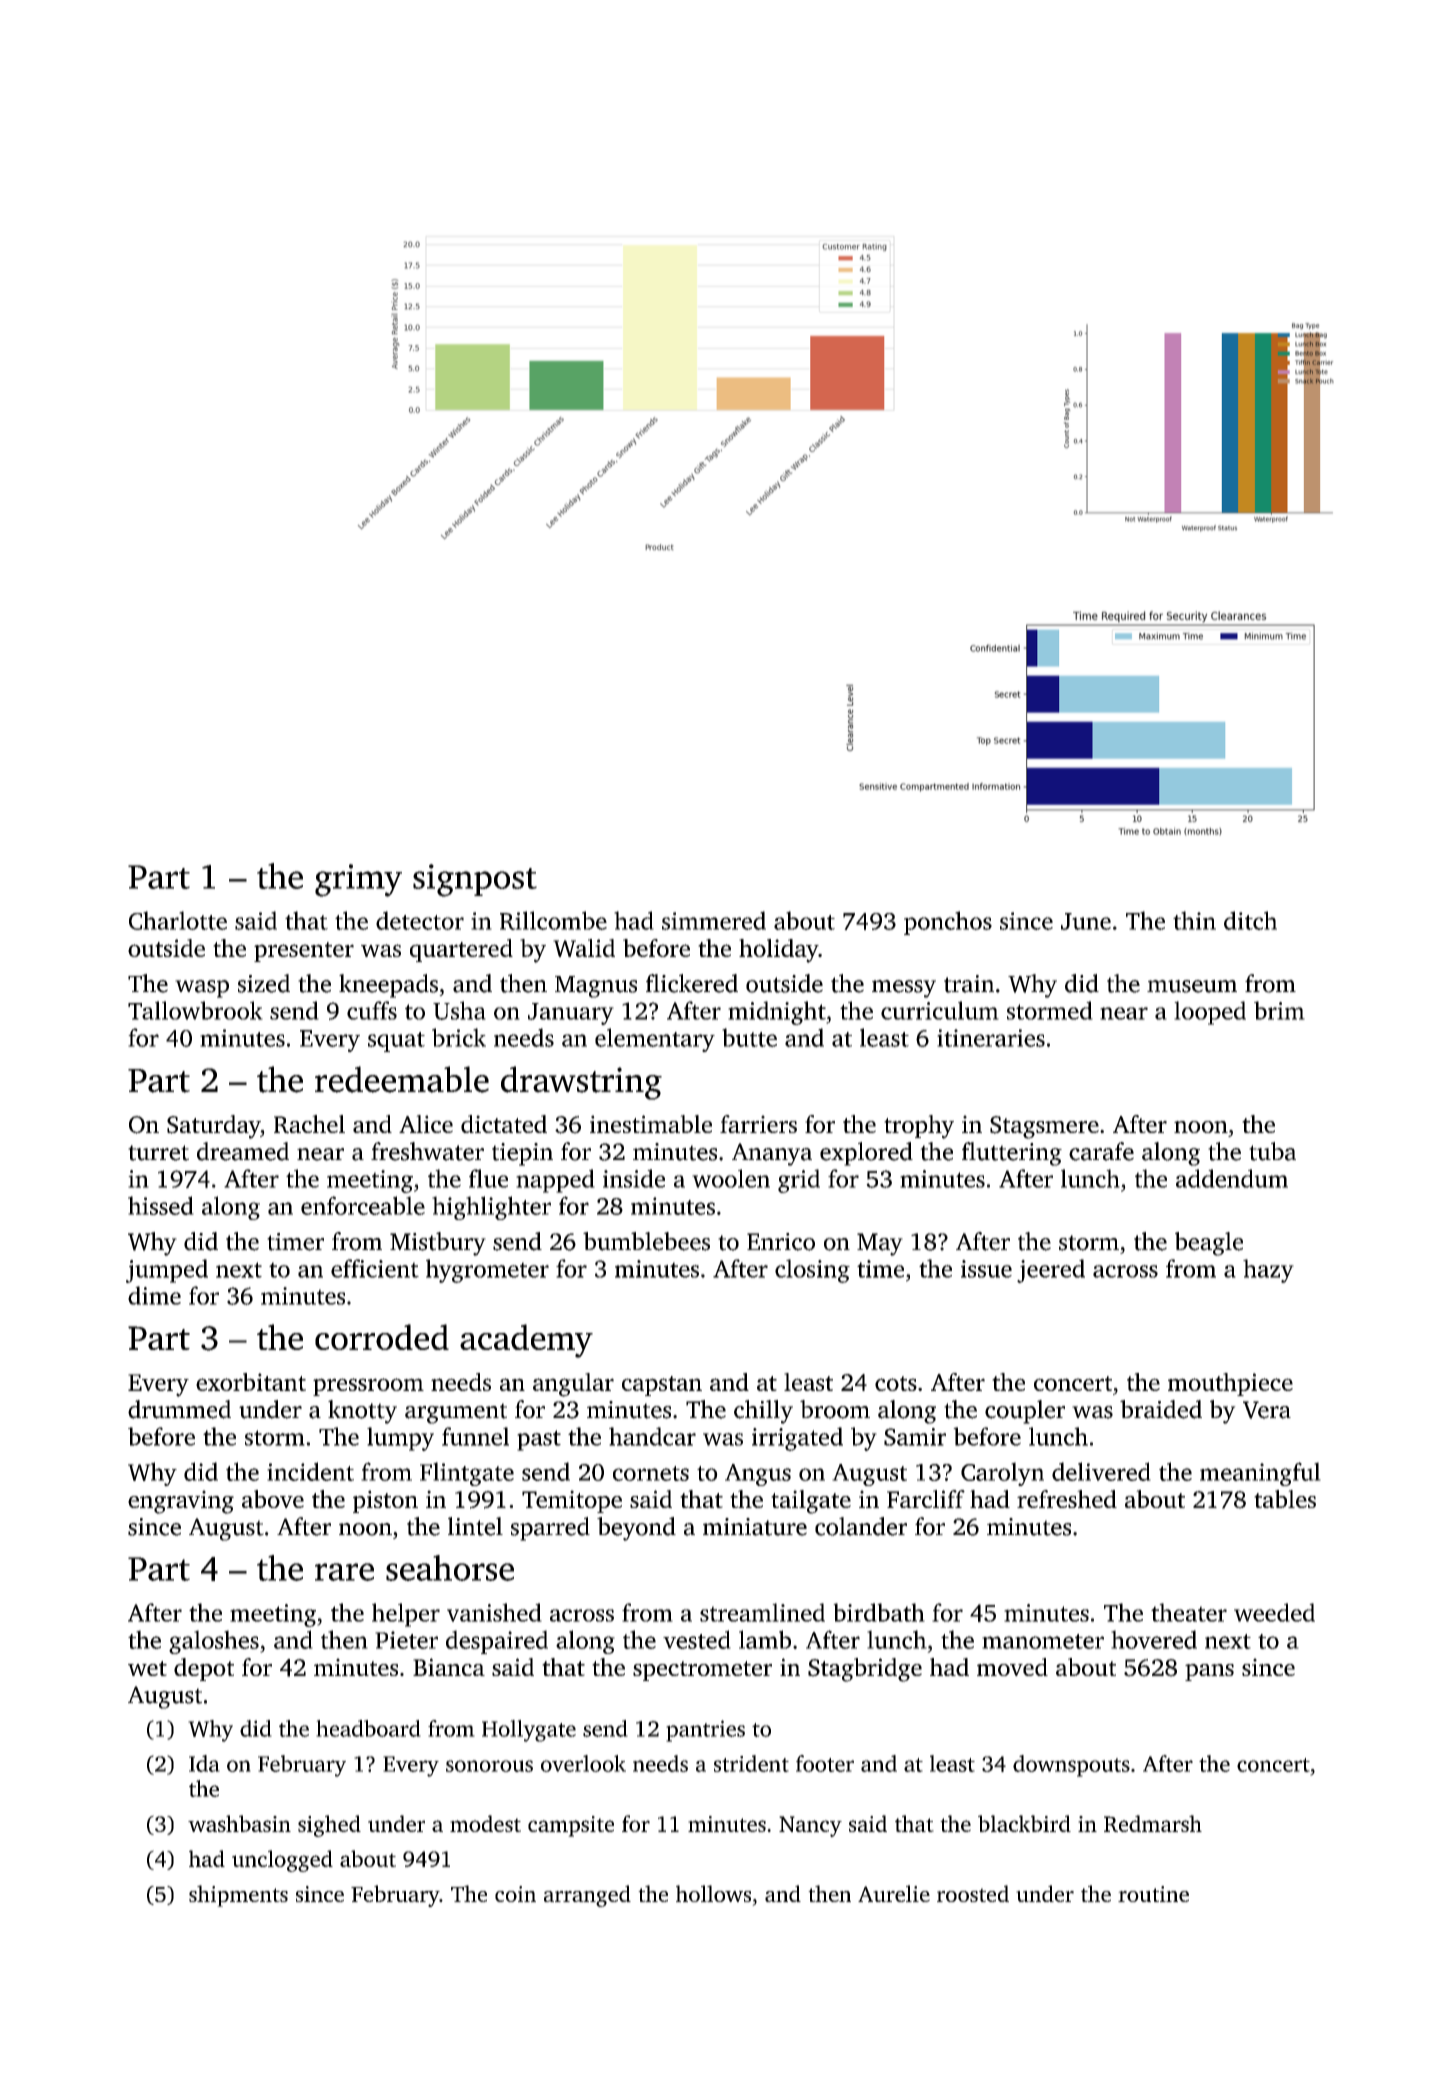 Image resolution: width=1450 pixels, height=2100 pixels. I want to click on simmered, so click(714, 920).
